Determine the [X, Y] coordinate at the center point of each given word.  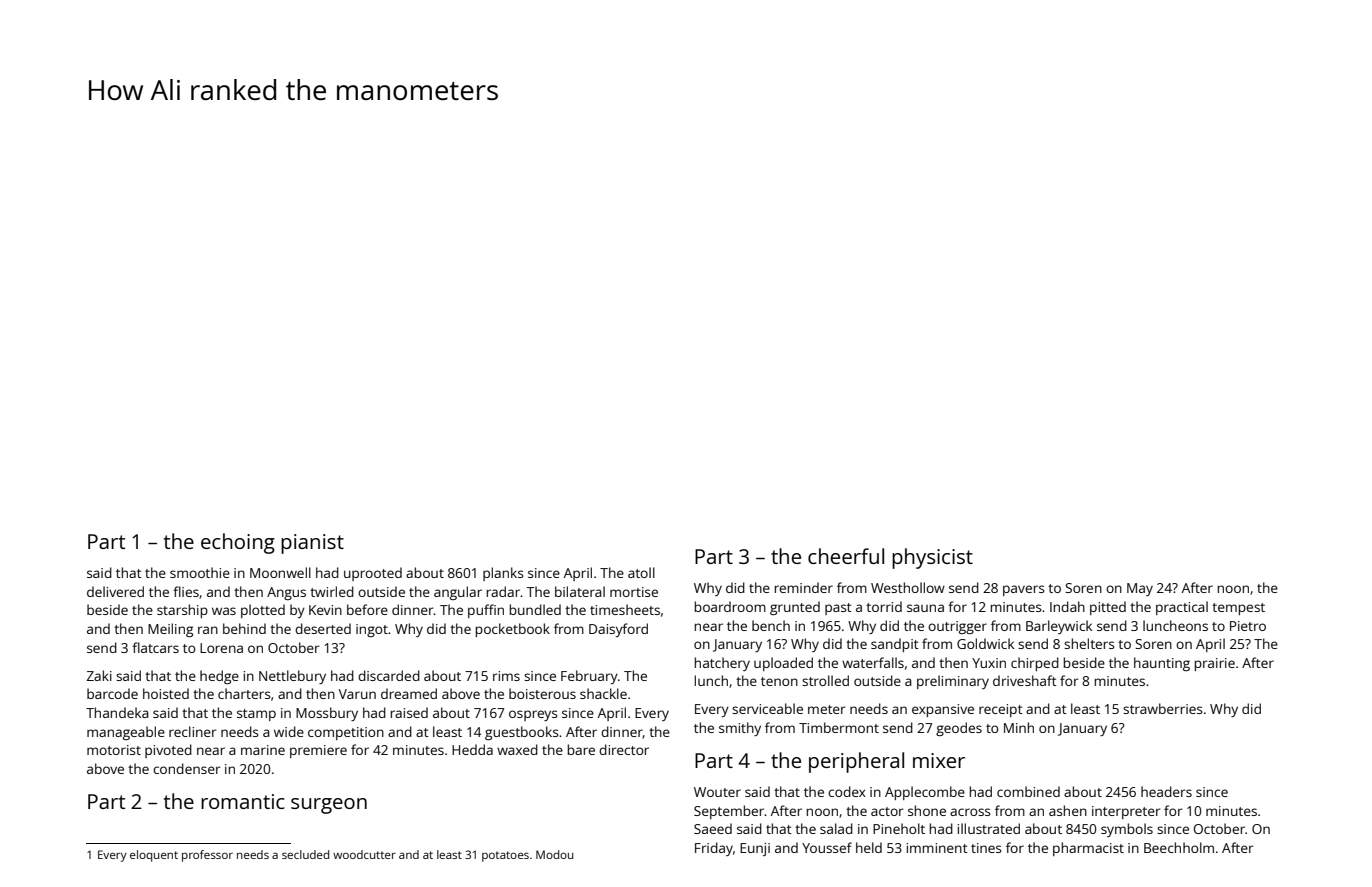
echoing [238, 543]
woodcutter [364, 854]
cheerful [846, 556]
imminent [937, 848]
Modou [554, 854]
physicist [932, 558]
